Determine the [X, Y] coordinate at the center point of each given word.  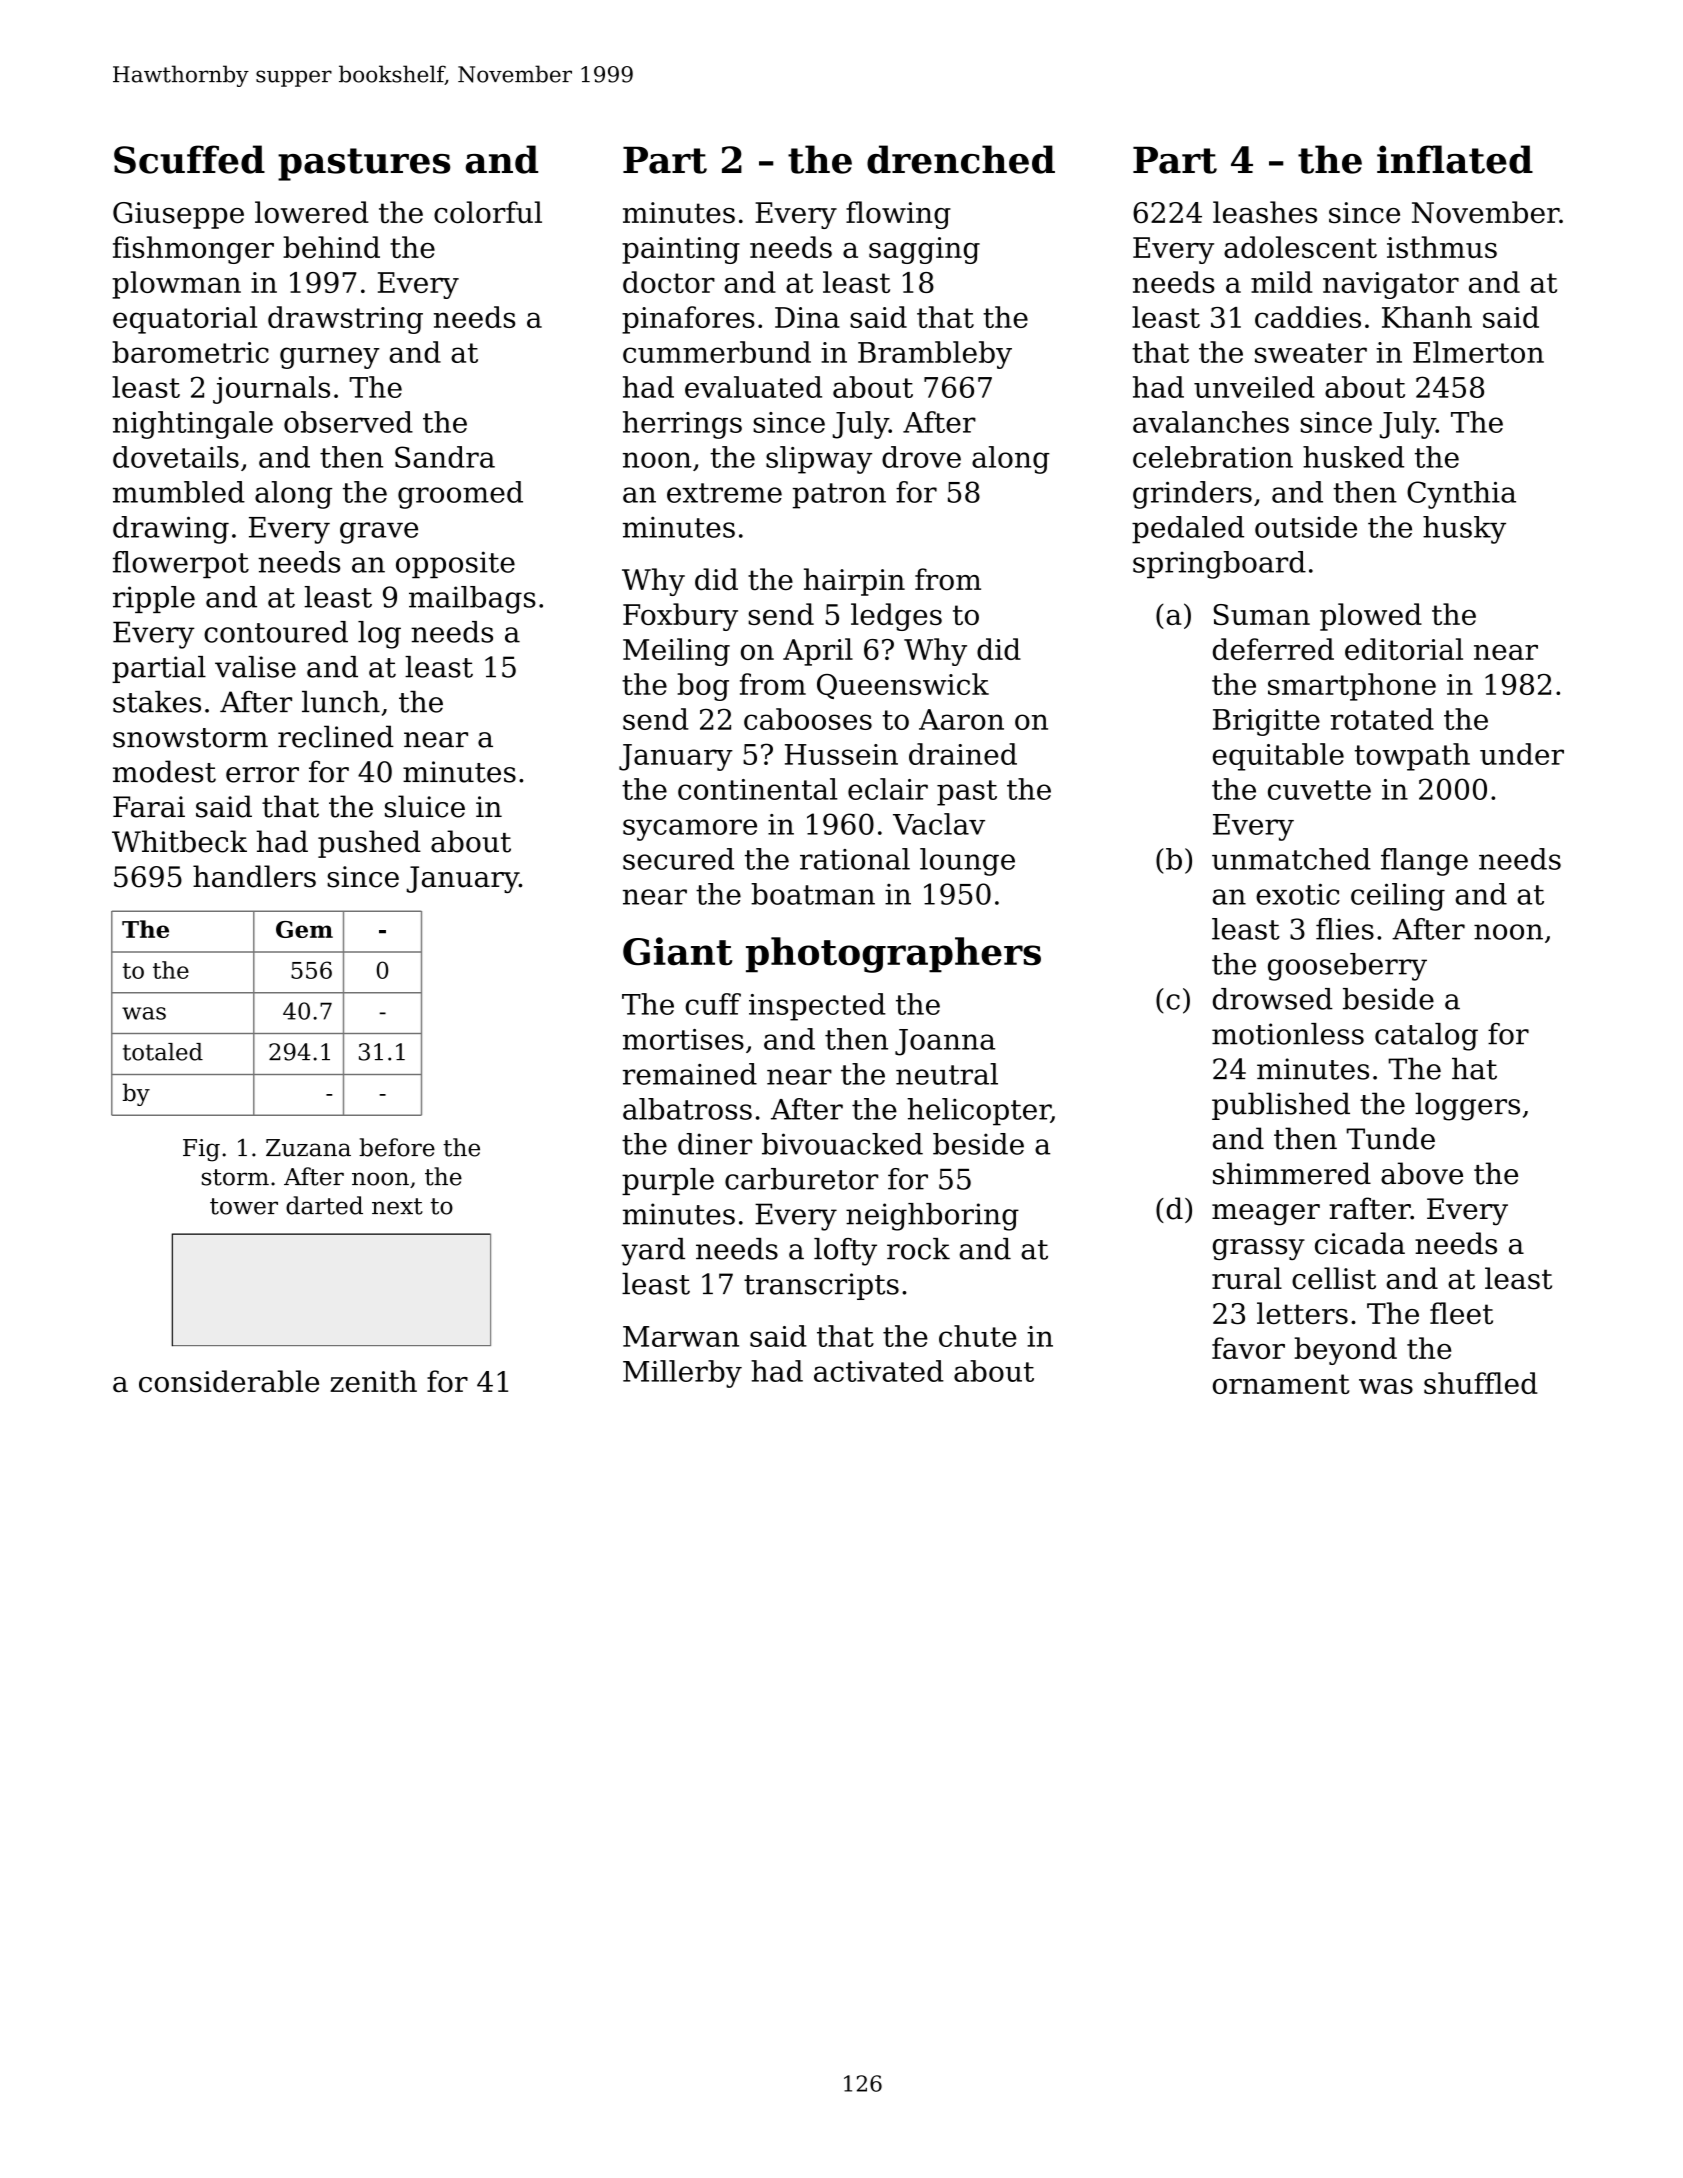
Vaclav [939, 824]
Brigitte [1266, 722]
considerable [229, 1381]
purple [668, 1181]
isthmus [1442, 247]
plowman [176, 285]
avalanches [1211, 422]
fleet [1461, 1313]
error [262, 775]
